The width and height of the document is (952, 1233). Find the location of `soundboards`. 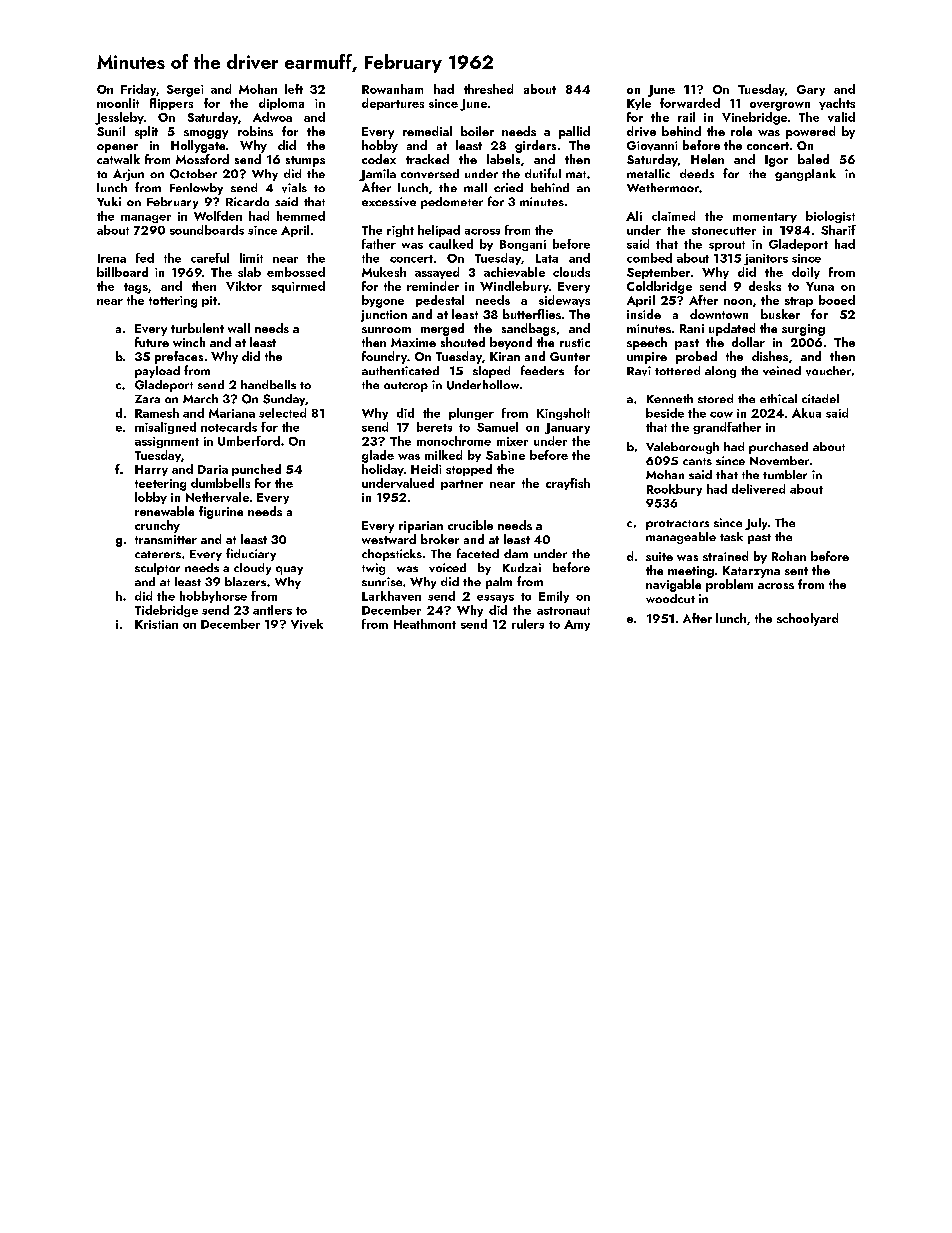

soundboards is located at coordinates (207, 230).
